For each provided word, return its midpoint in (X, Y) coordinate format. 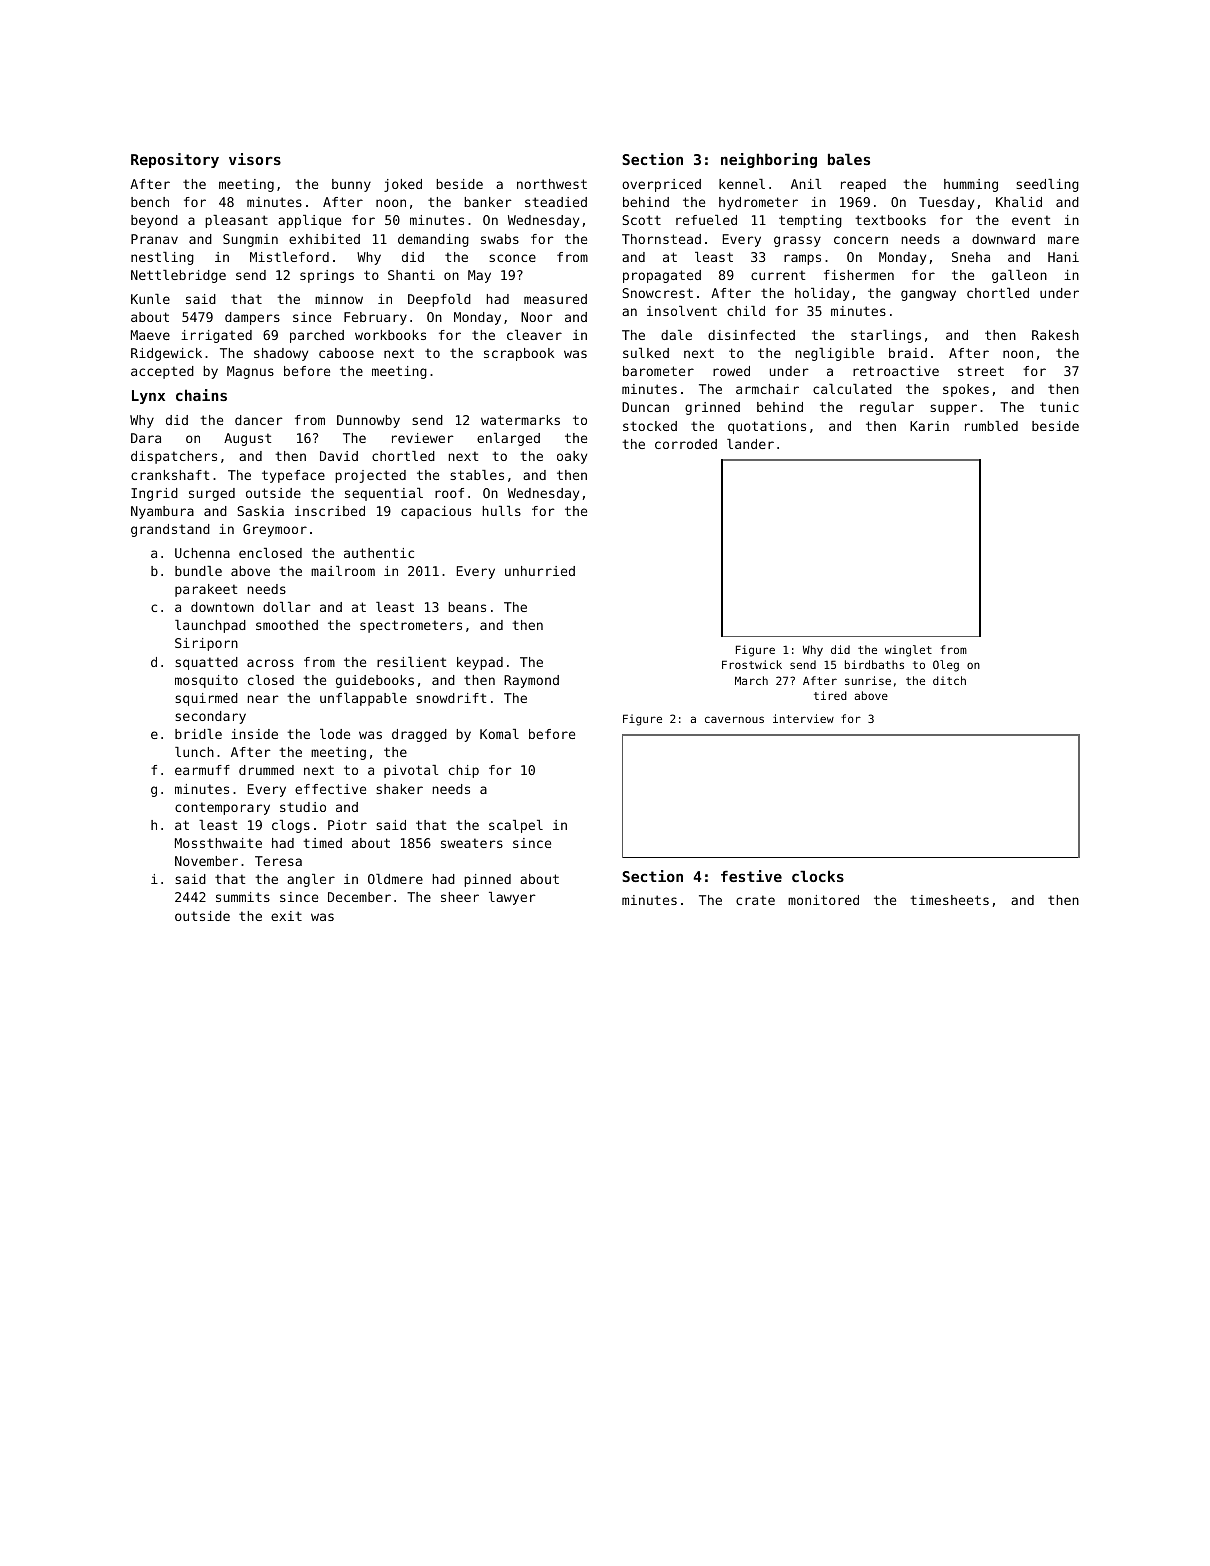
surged (212, 494)
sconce (512, 258)
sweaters (472, 843)
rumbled (991, 426)
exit (286, 916)
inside (254, 734)
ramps (802, 259)
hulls (502, 511)
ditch (949, 680)
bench (150, 202)
